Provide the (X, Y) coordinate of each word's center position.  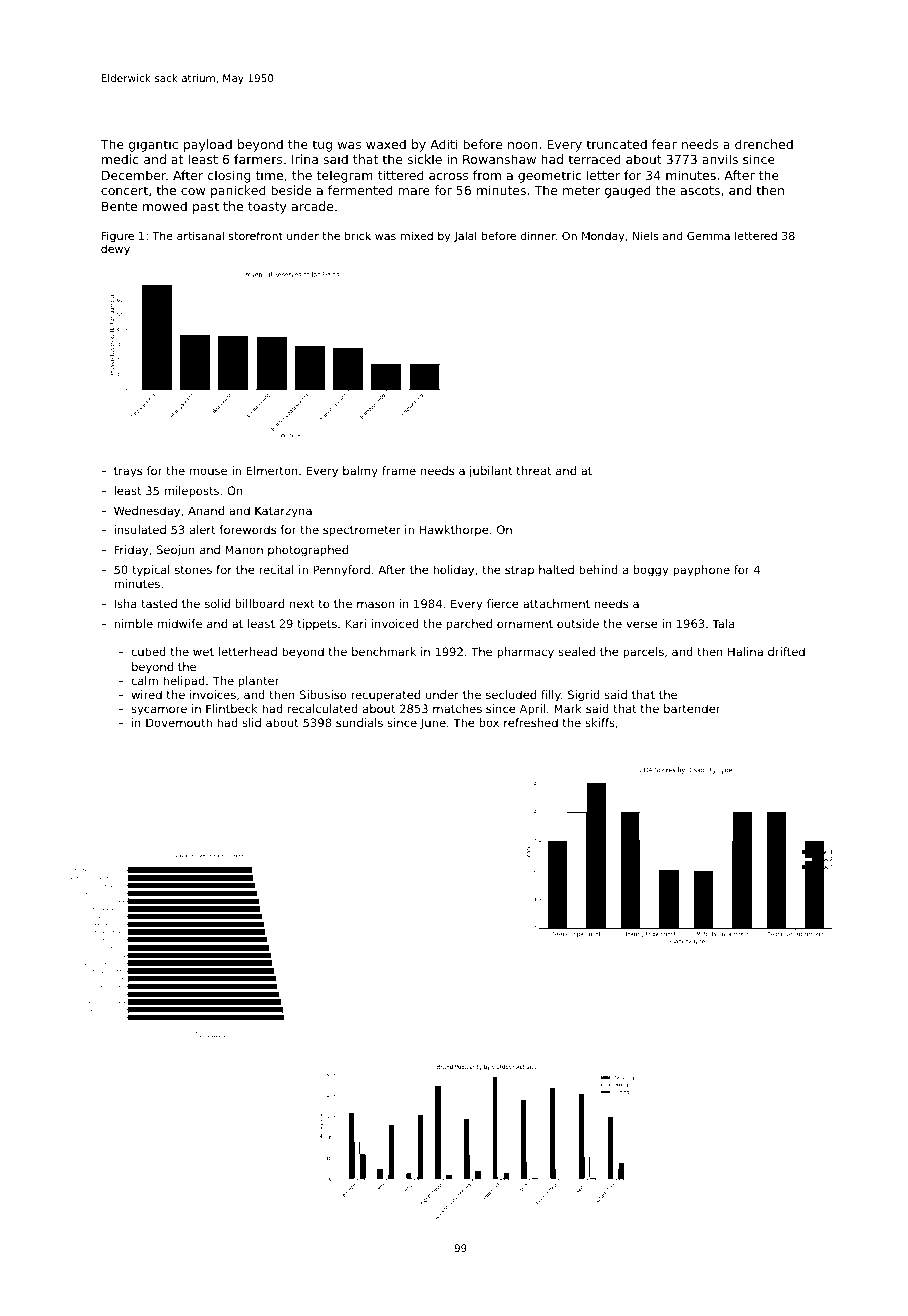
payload (208, 145)
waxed (386, 144)
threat (534, 470)
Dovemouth (179, 722)
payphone (701, 571)
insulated (140, 529)
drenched (764, 144)
